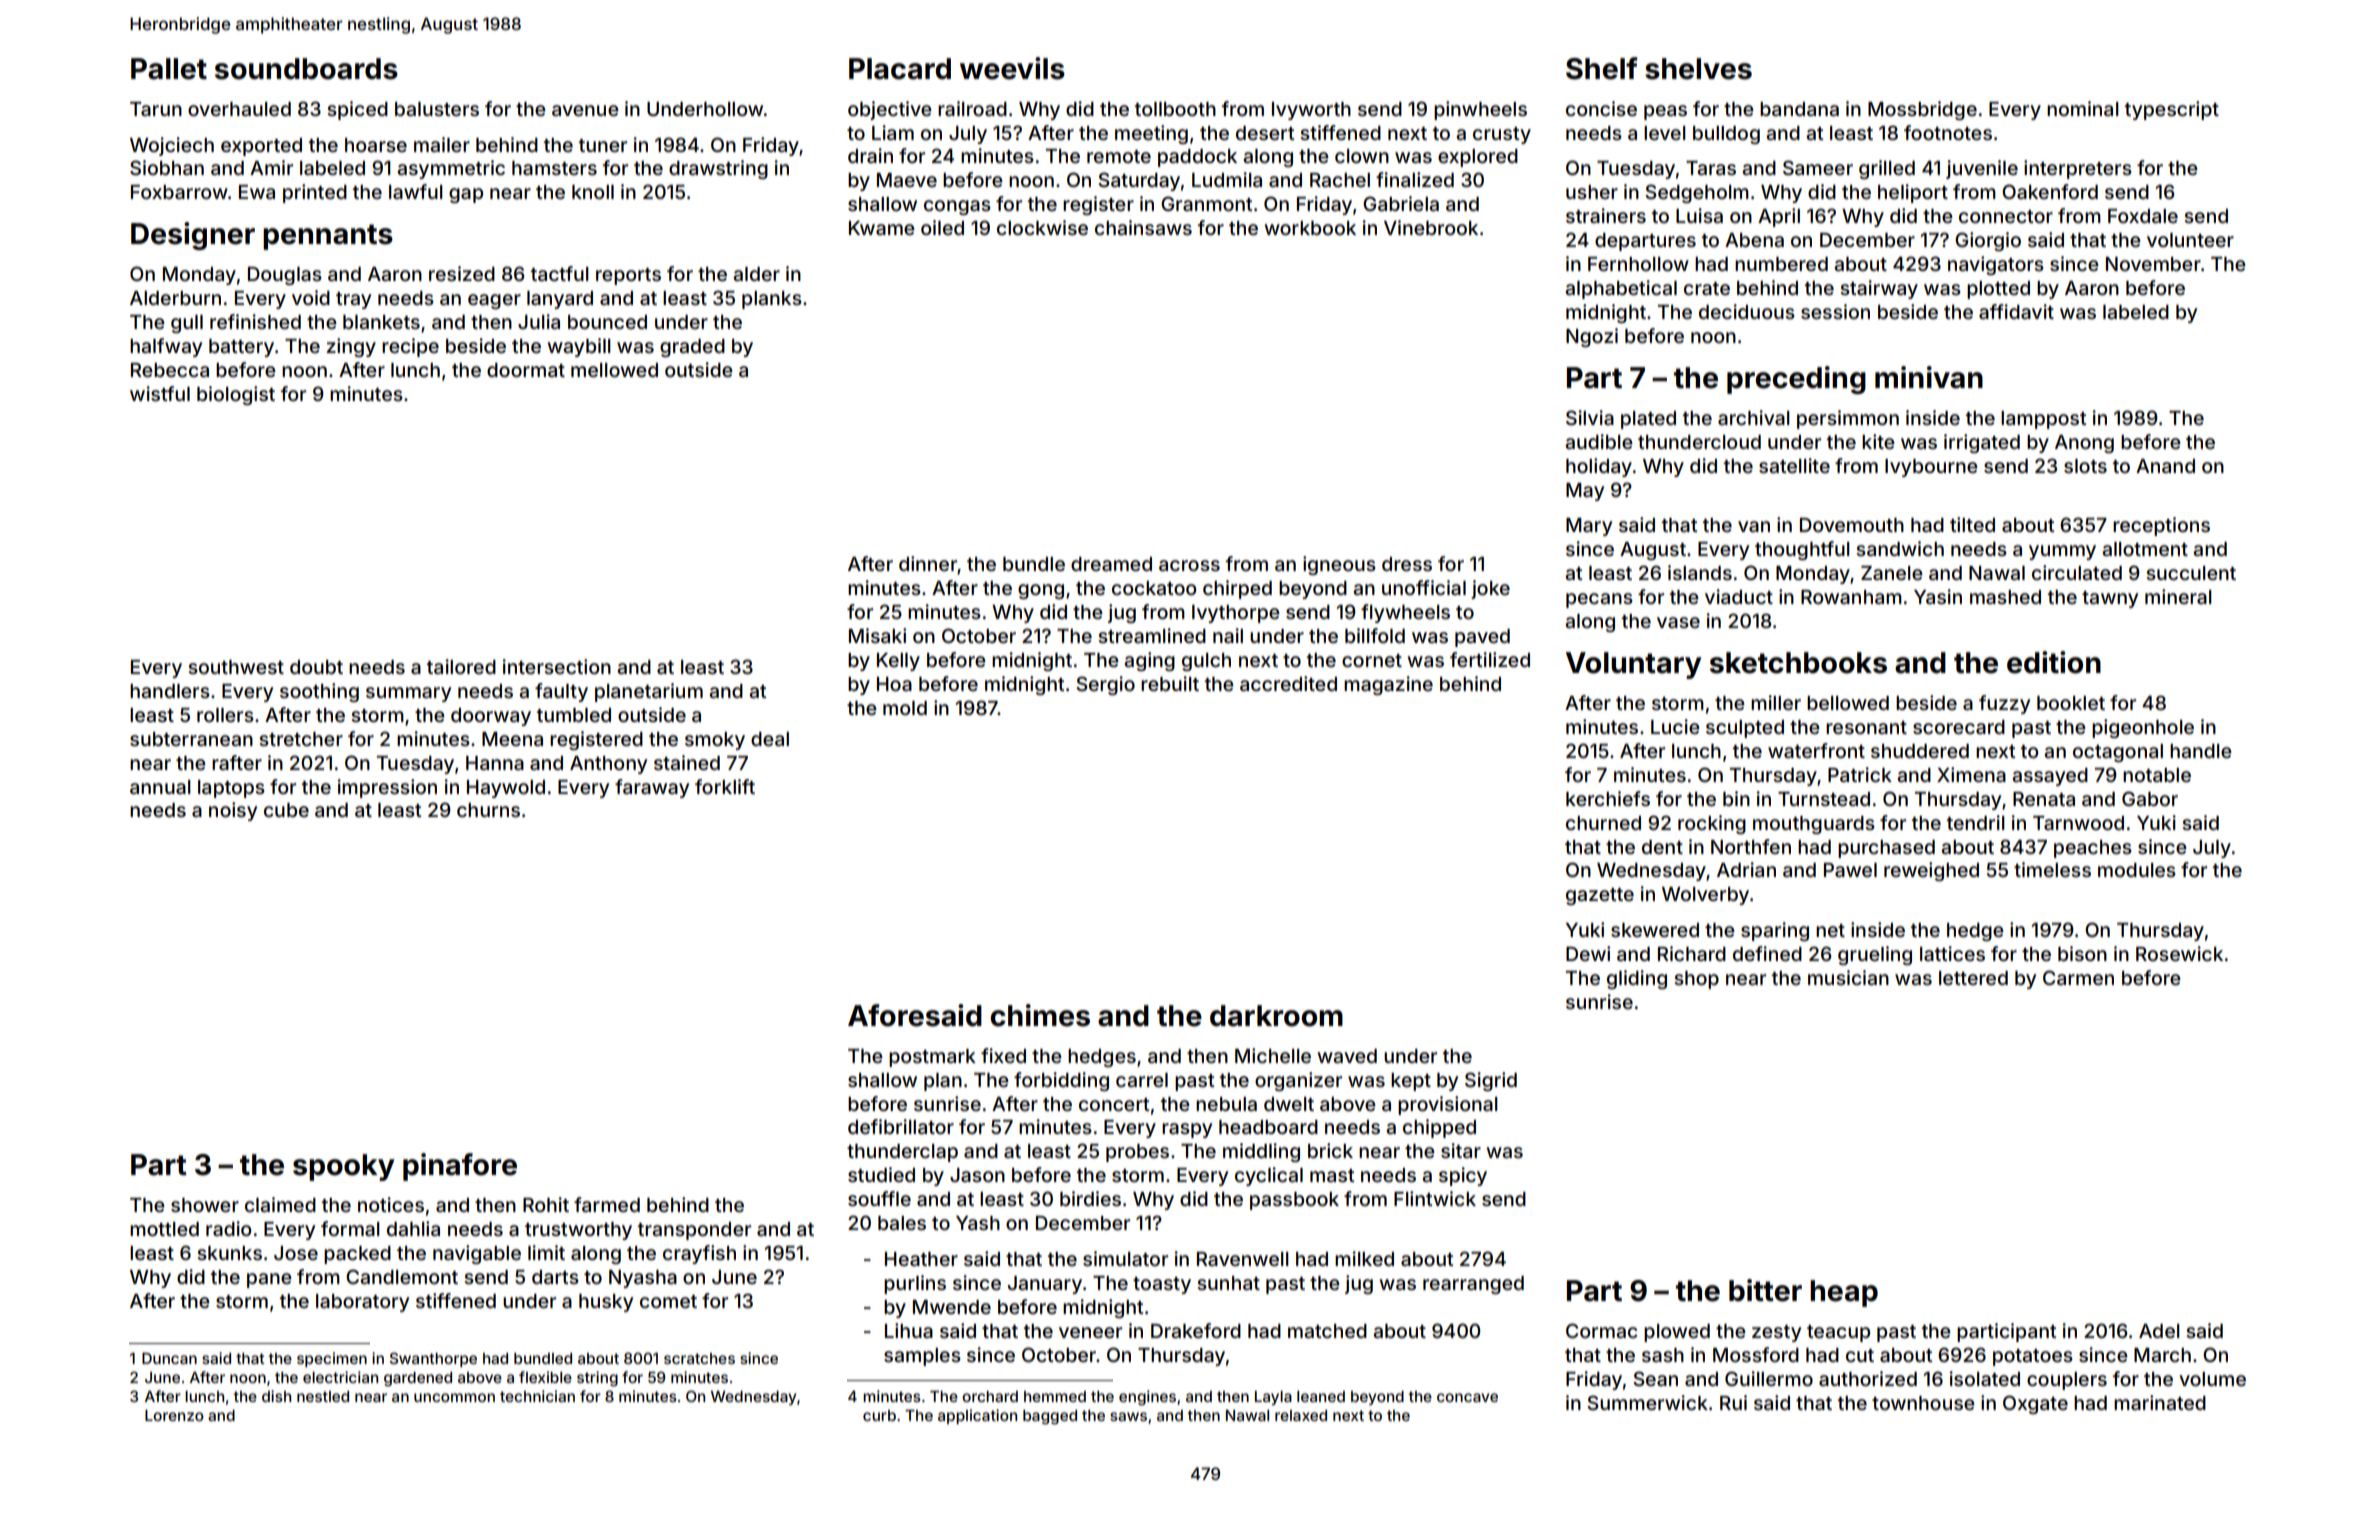 The height and width of the screenshot is (1540, 2380). I want to click on chirped, so click(1237, 589).
